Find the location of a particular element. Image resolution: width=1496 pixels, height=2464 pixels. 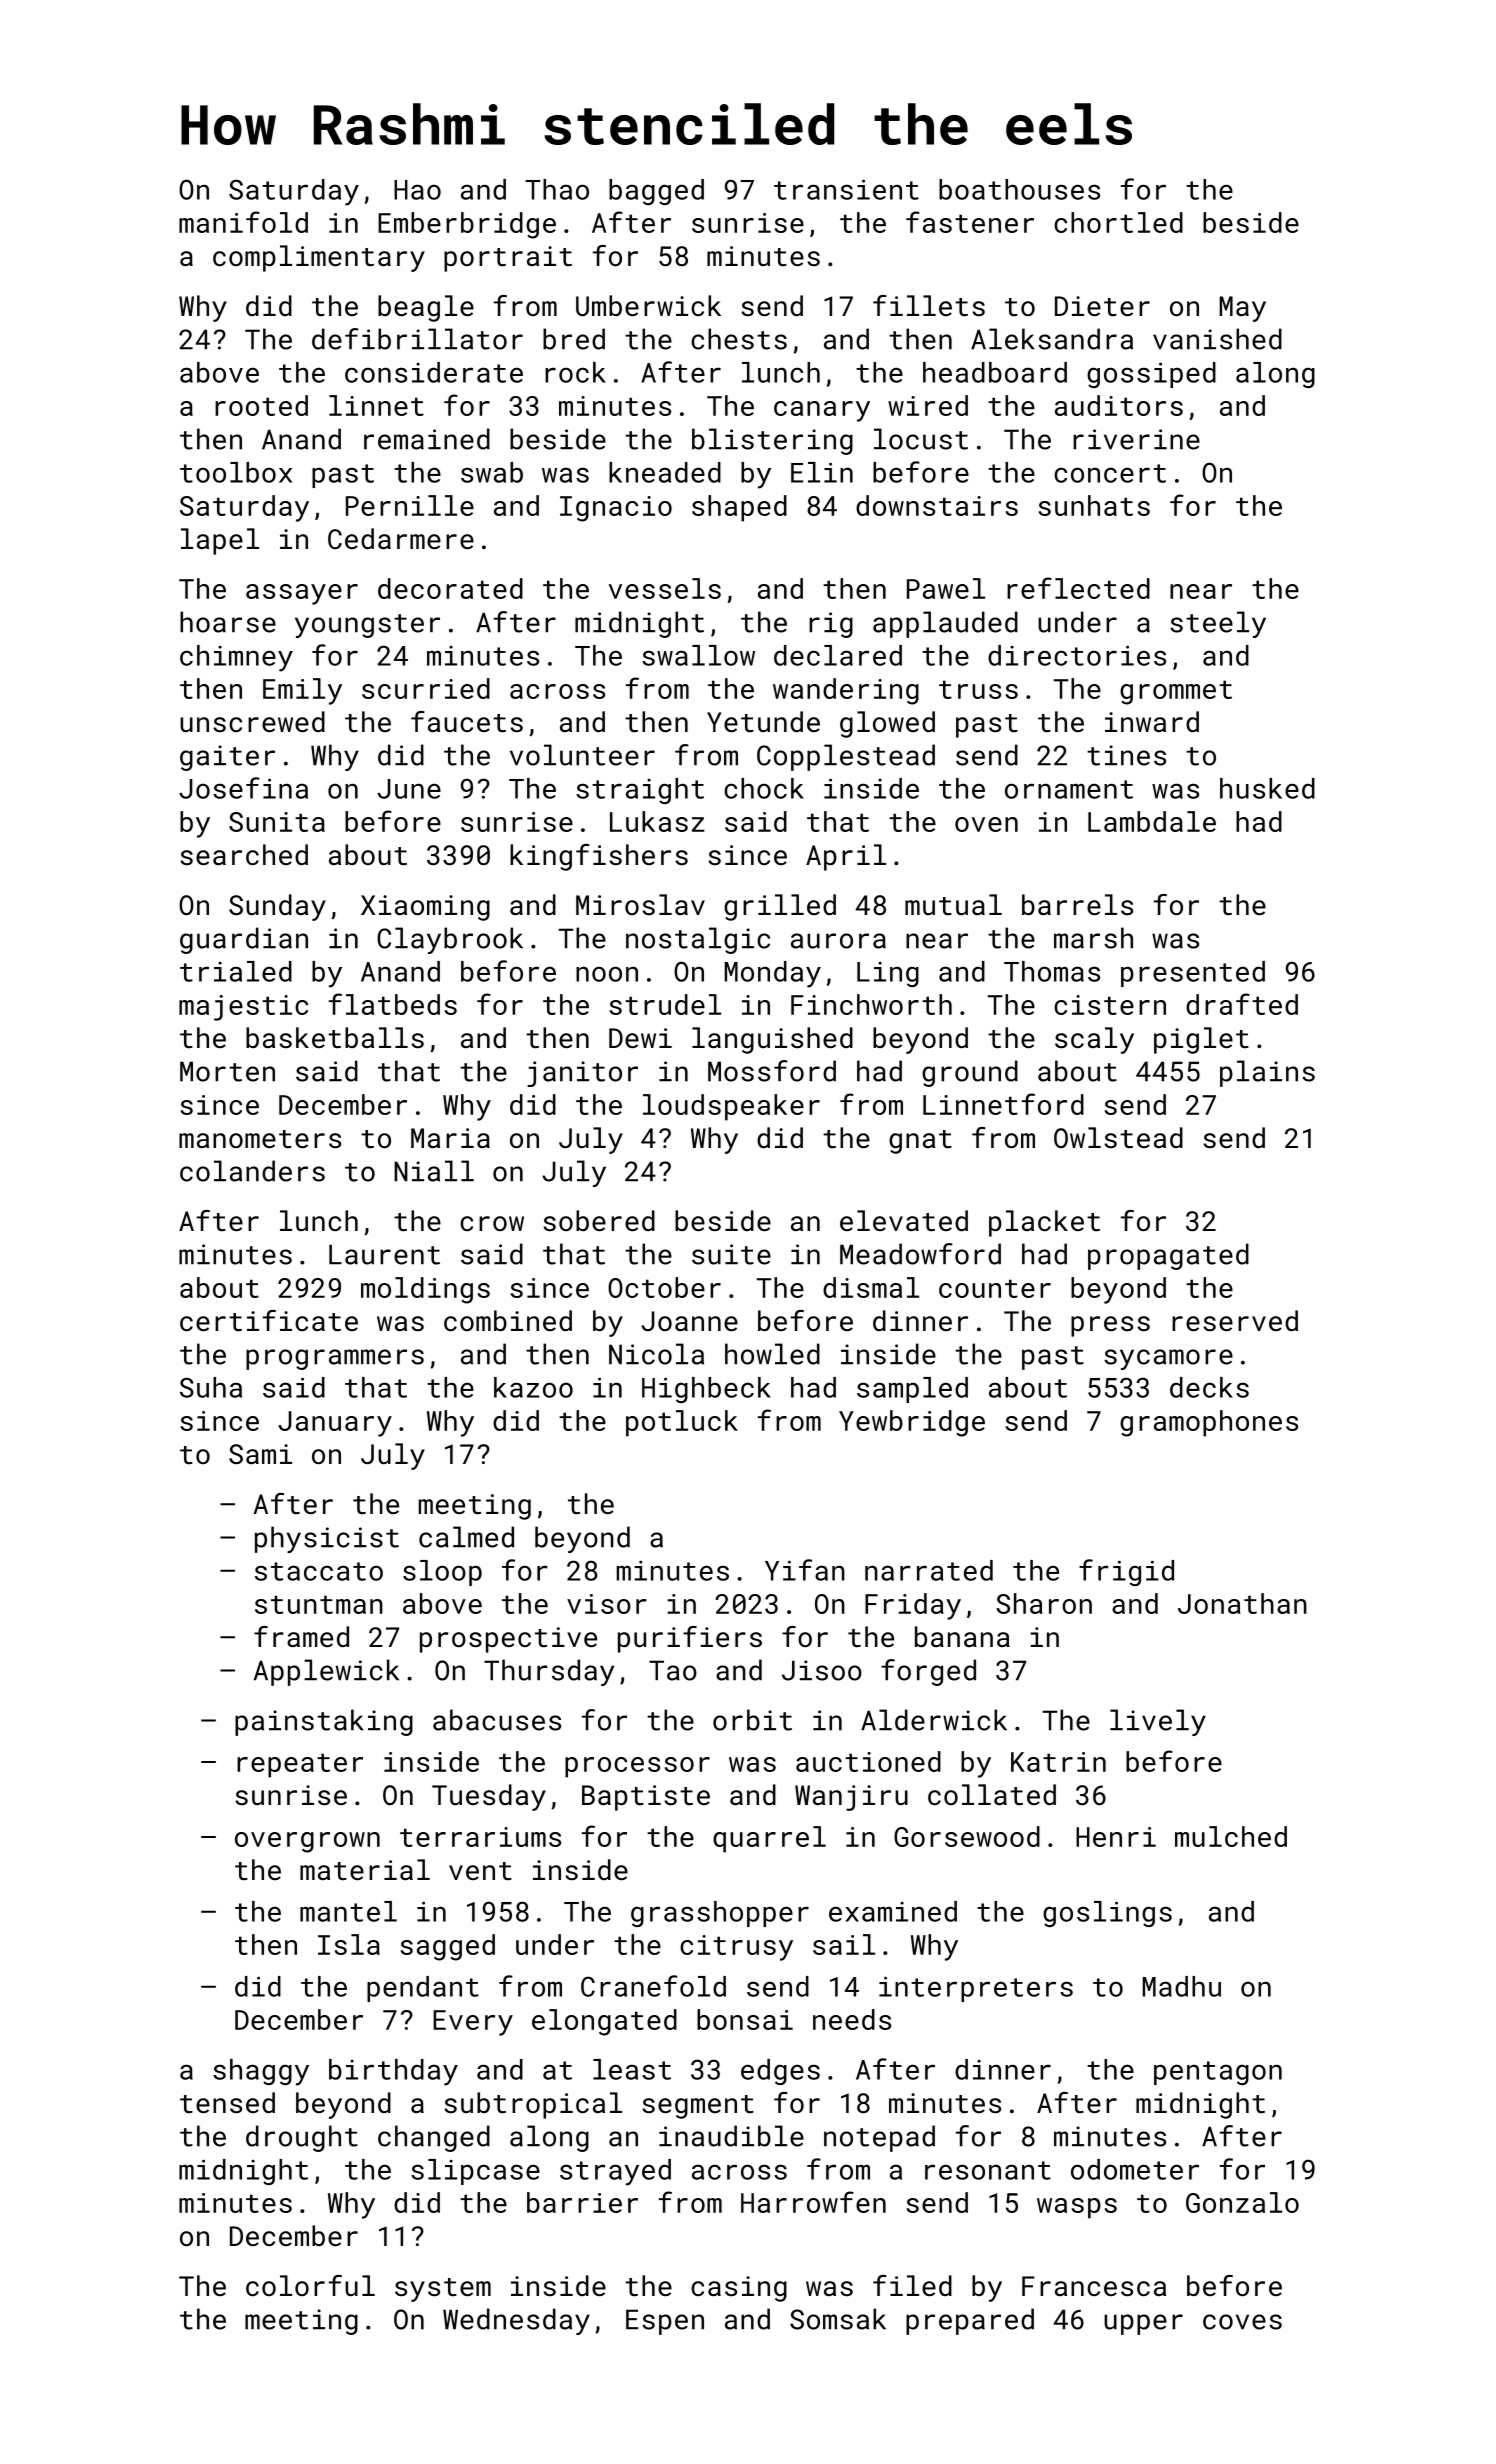

loudspeaker is located at coordinates (731, 1107).
